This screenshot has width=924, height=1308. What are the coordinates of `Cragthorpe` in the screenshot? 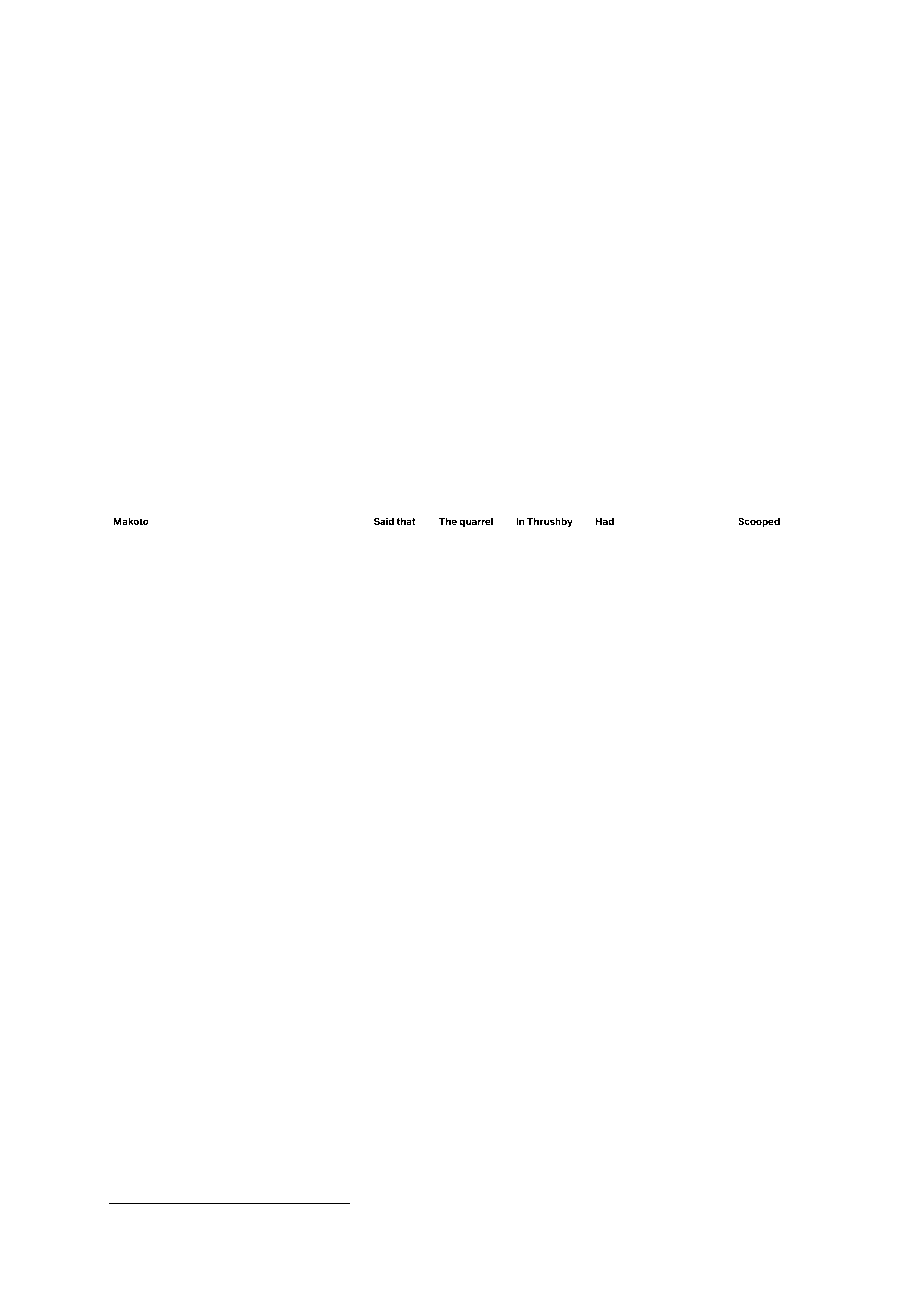 It's located at (315, 654).
